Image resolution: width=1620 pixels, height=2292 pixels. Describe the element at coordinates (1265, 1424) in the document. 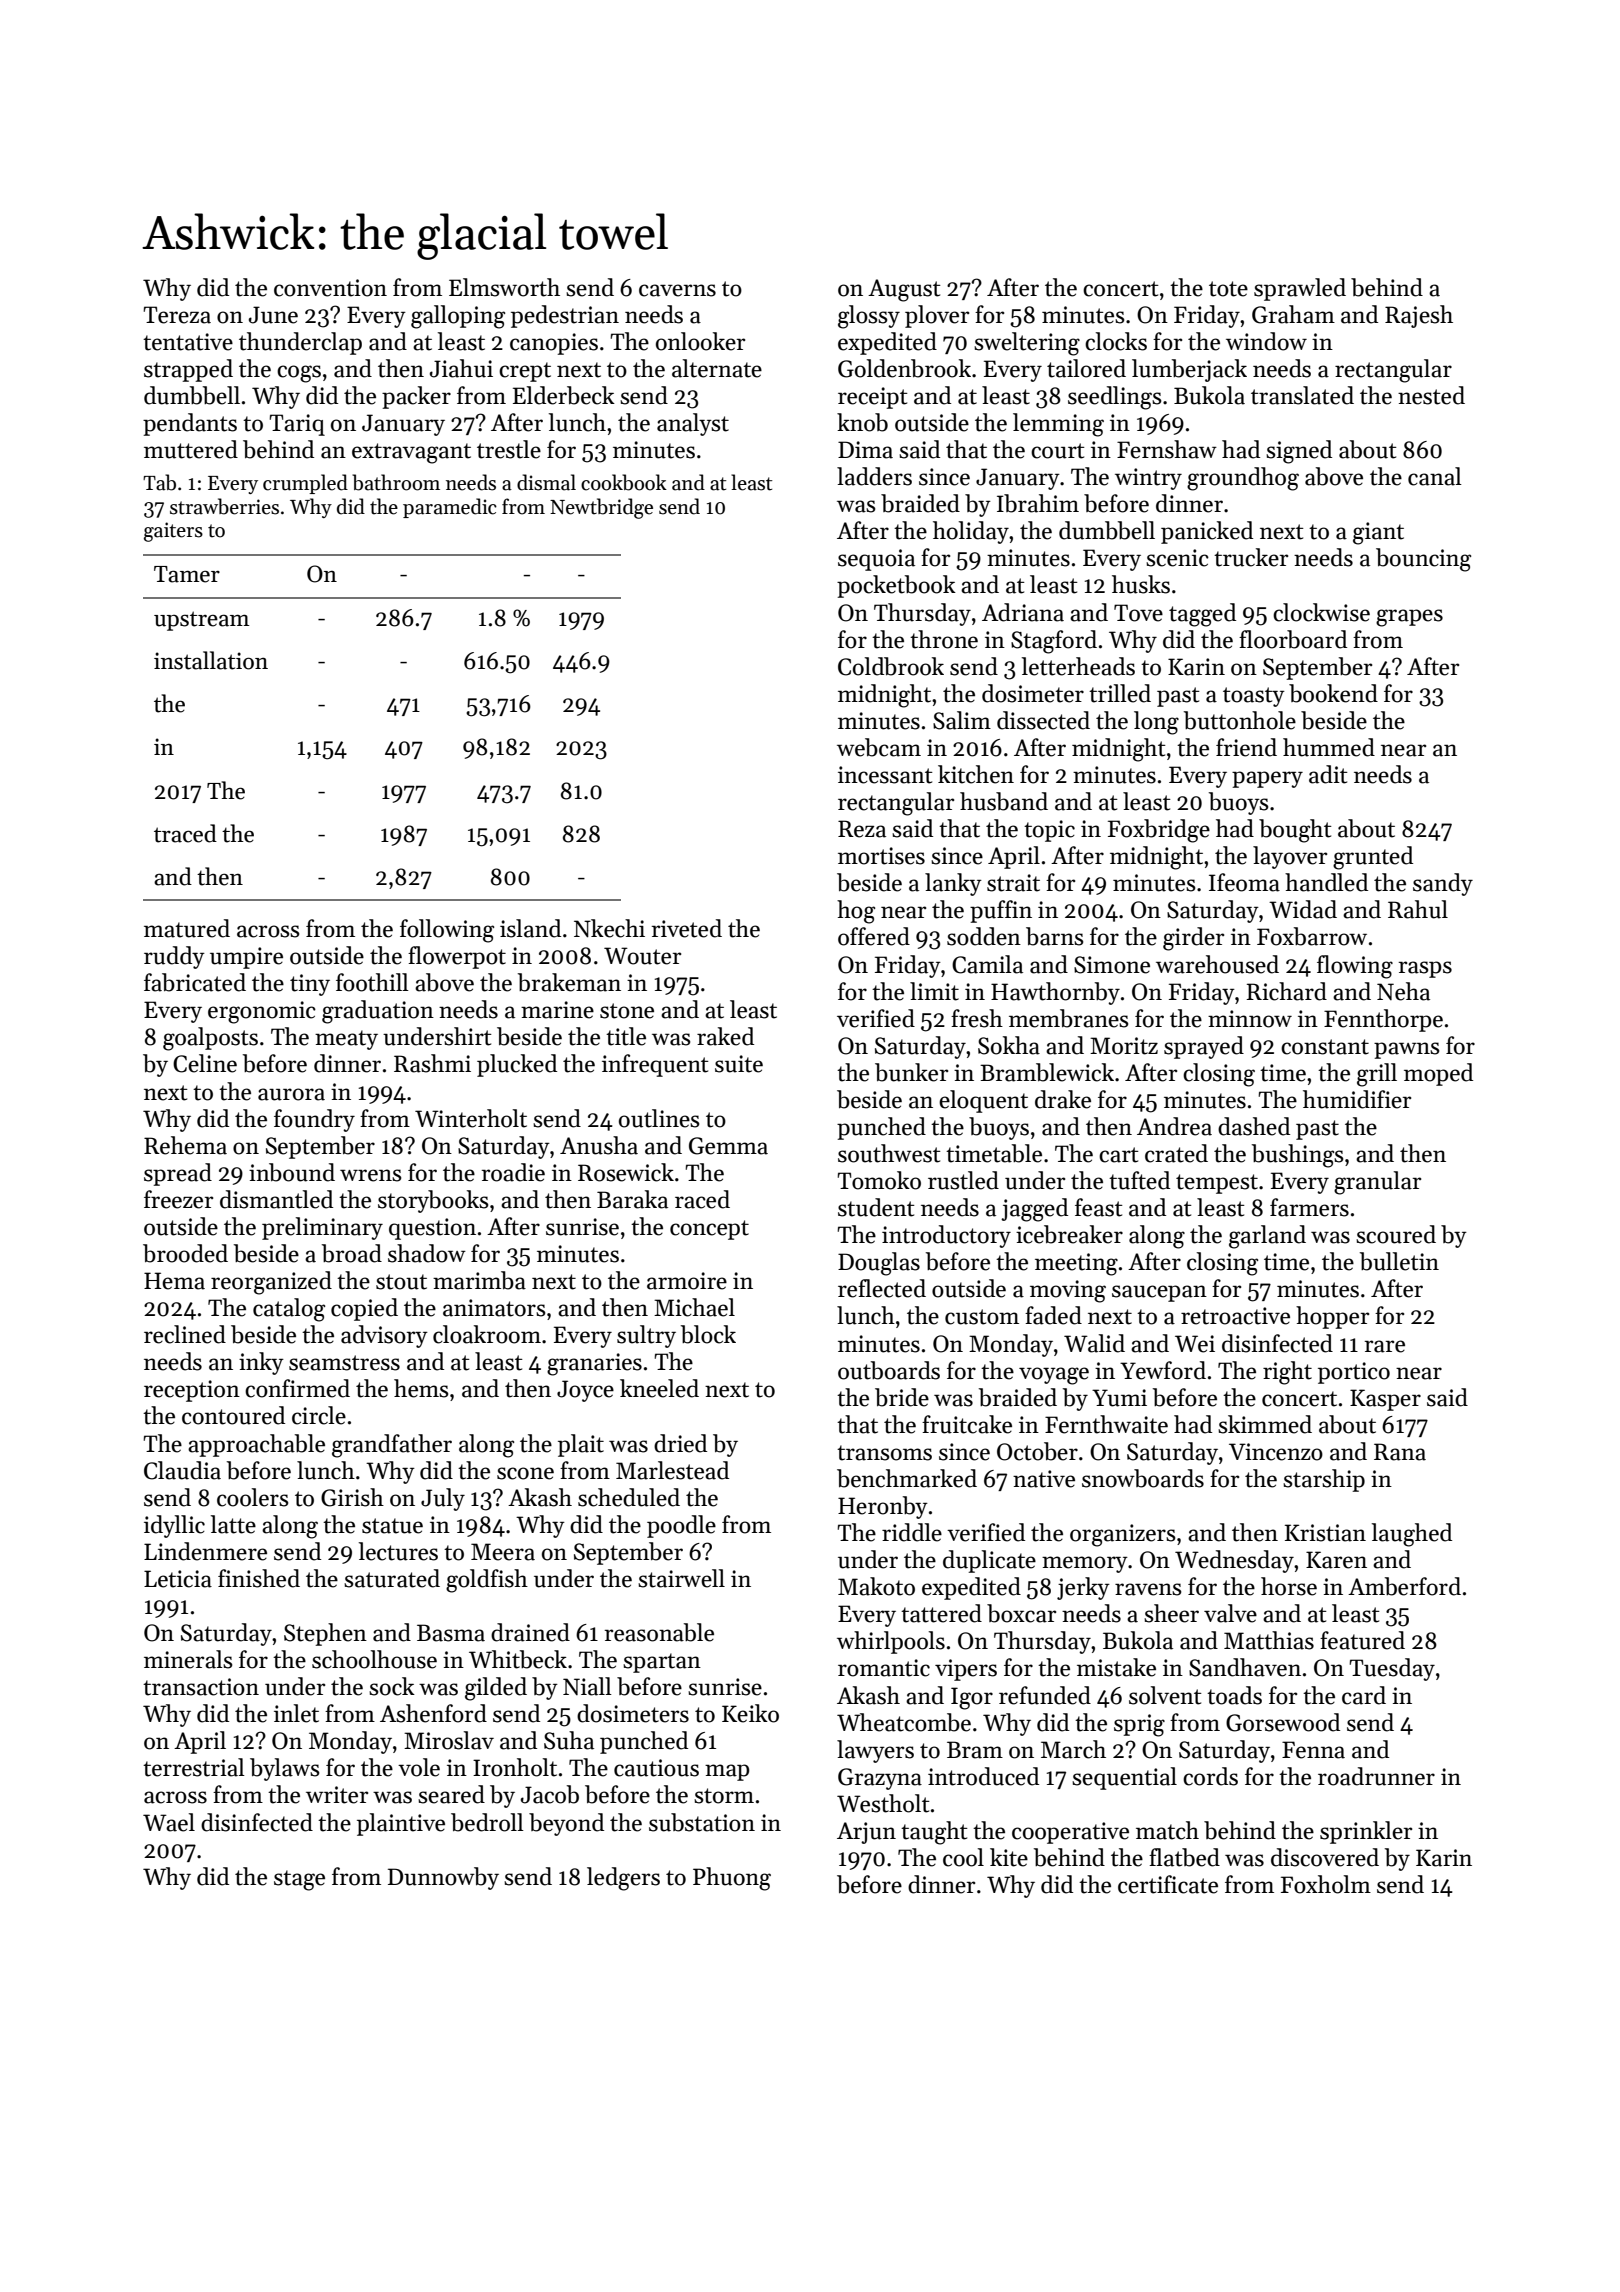

I see `skimmed` at that location.
